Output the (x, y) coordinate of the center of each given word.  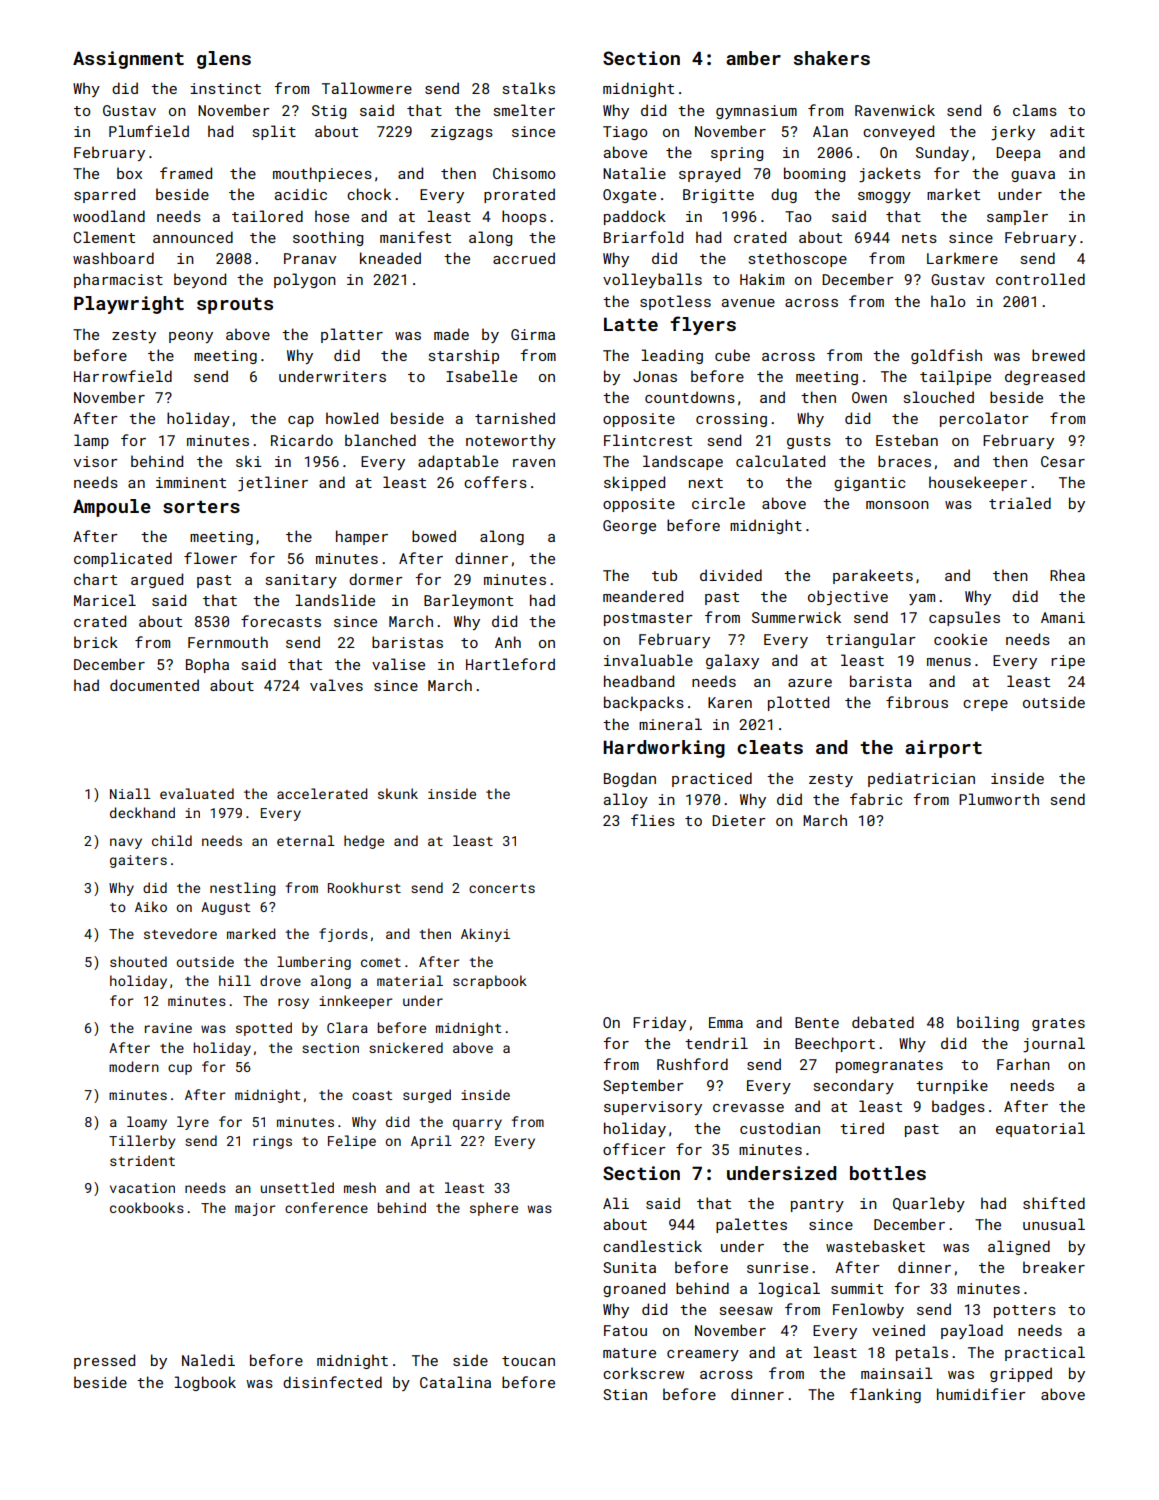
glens (224, 60)
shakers (832, 58)
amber (753, 58)
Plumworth (999, 799)
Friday (659, 1023)
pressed (104, 1361)
